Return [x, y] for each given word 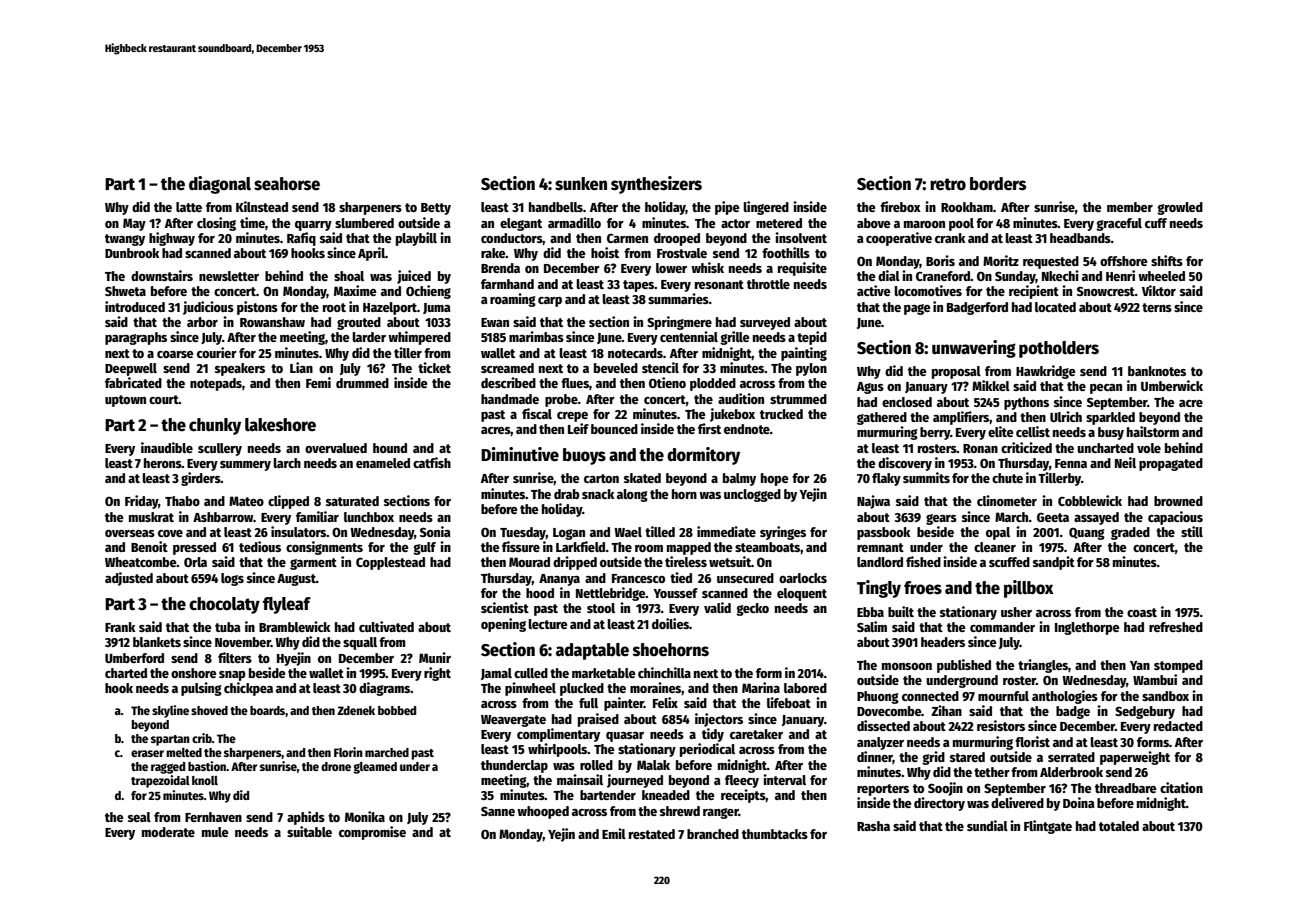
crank [950, 238]
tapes [638, 286]
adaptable [592, 651]
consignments [324, 548]
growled [1180, 208]
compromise [372, 833]
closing [216, 224]
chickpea [248, 689]
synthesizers [656, 185]
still [1192, 531]
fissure [521, 546]
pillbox [1029, 589]
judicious [208, 308]
